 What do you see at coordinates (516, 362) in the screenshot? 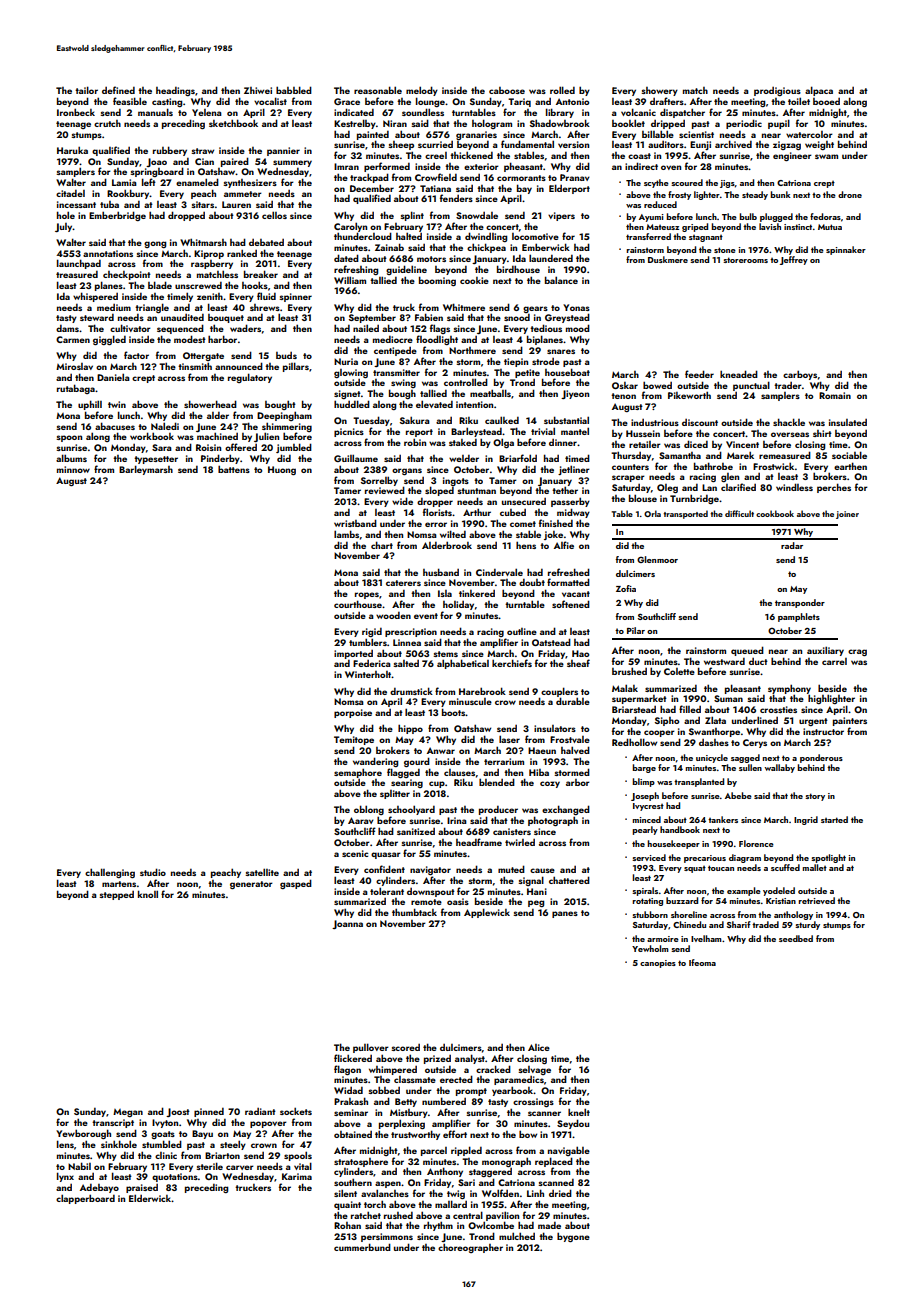
I see `tiepin` at bounding box center [516, 362].
